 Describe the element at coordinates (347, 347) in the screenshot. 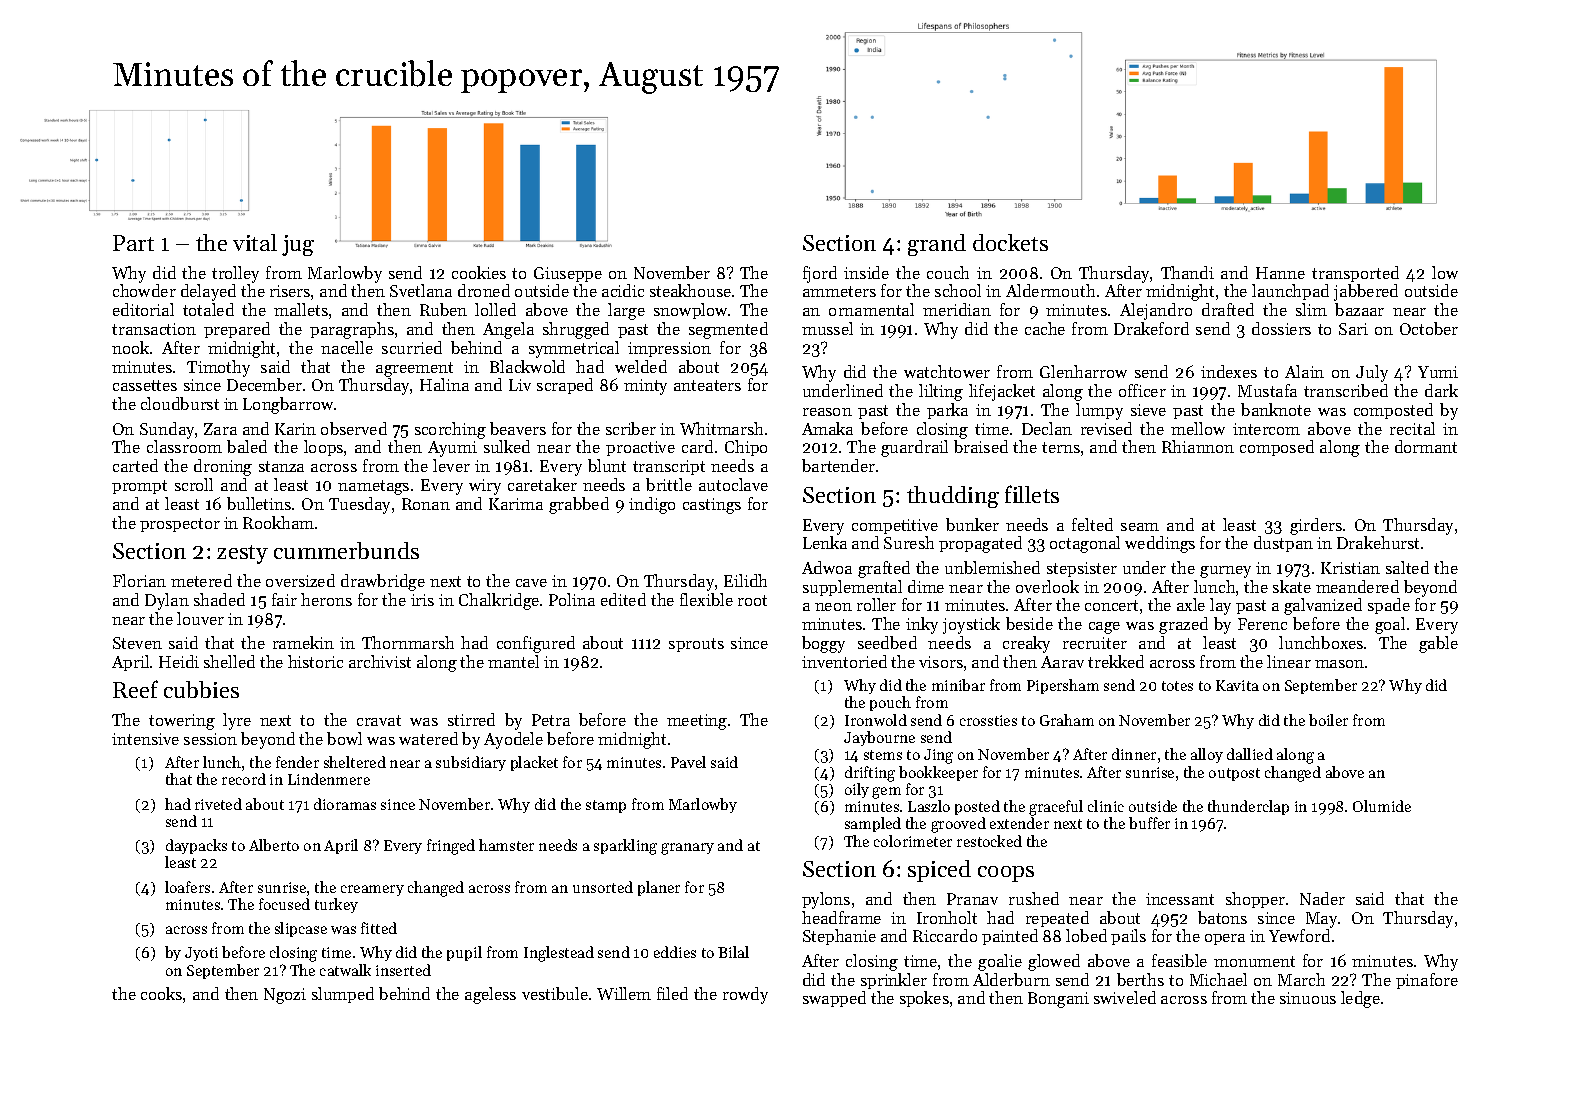

I see `nacelle` at that location.
